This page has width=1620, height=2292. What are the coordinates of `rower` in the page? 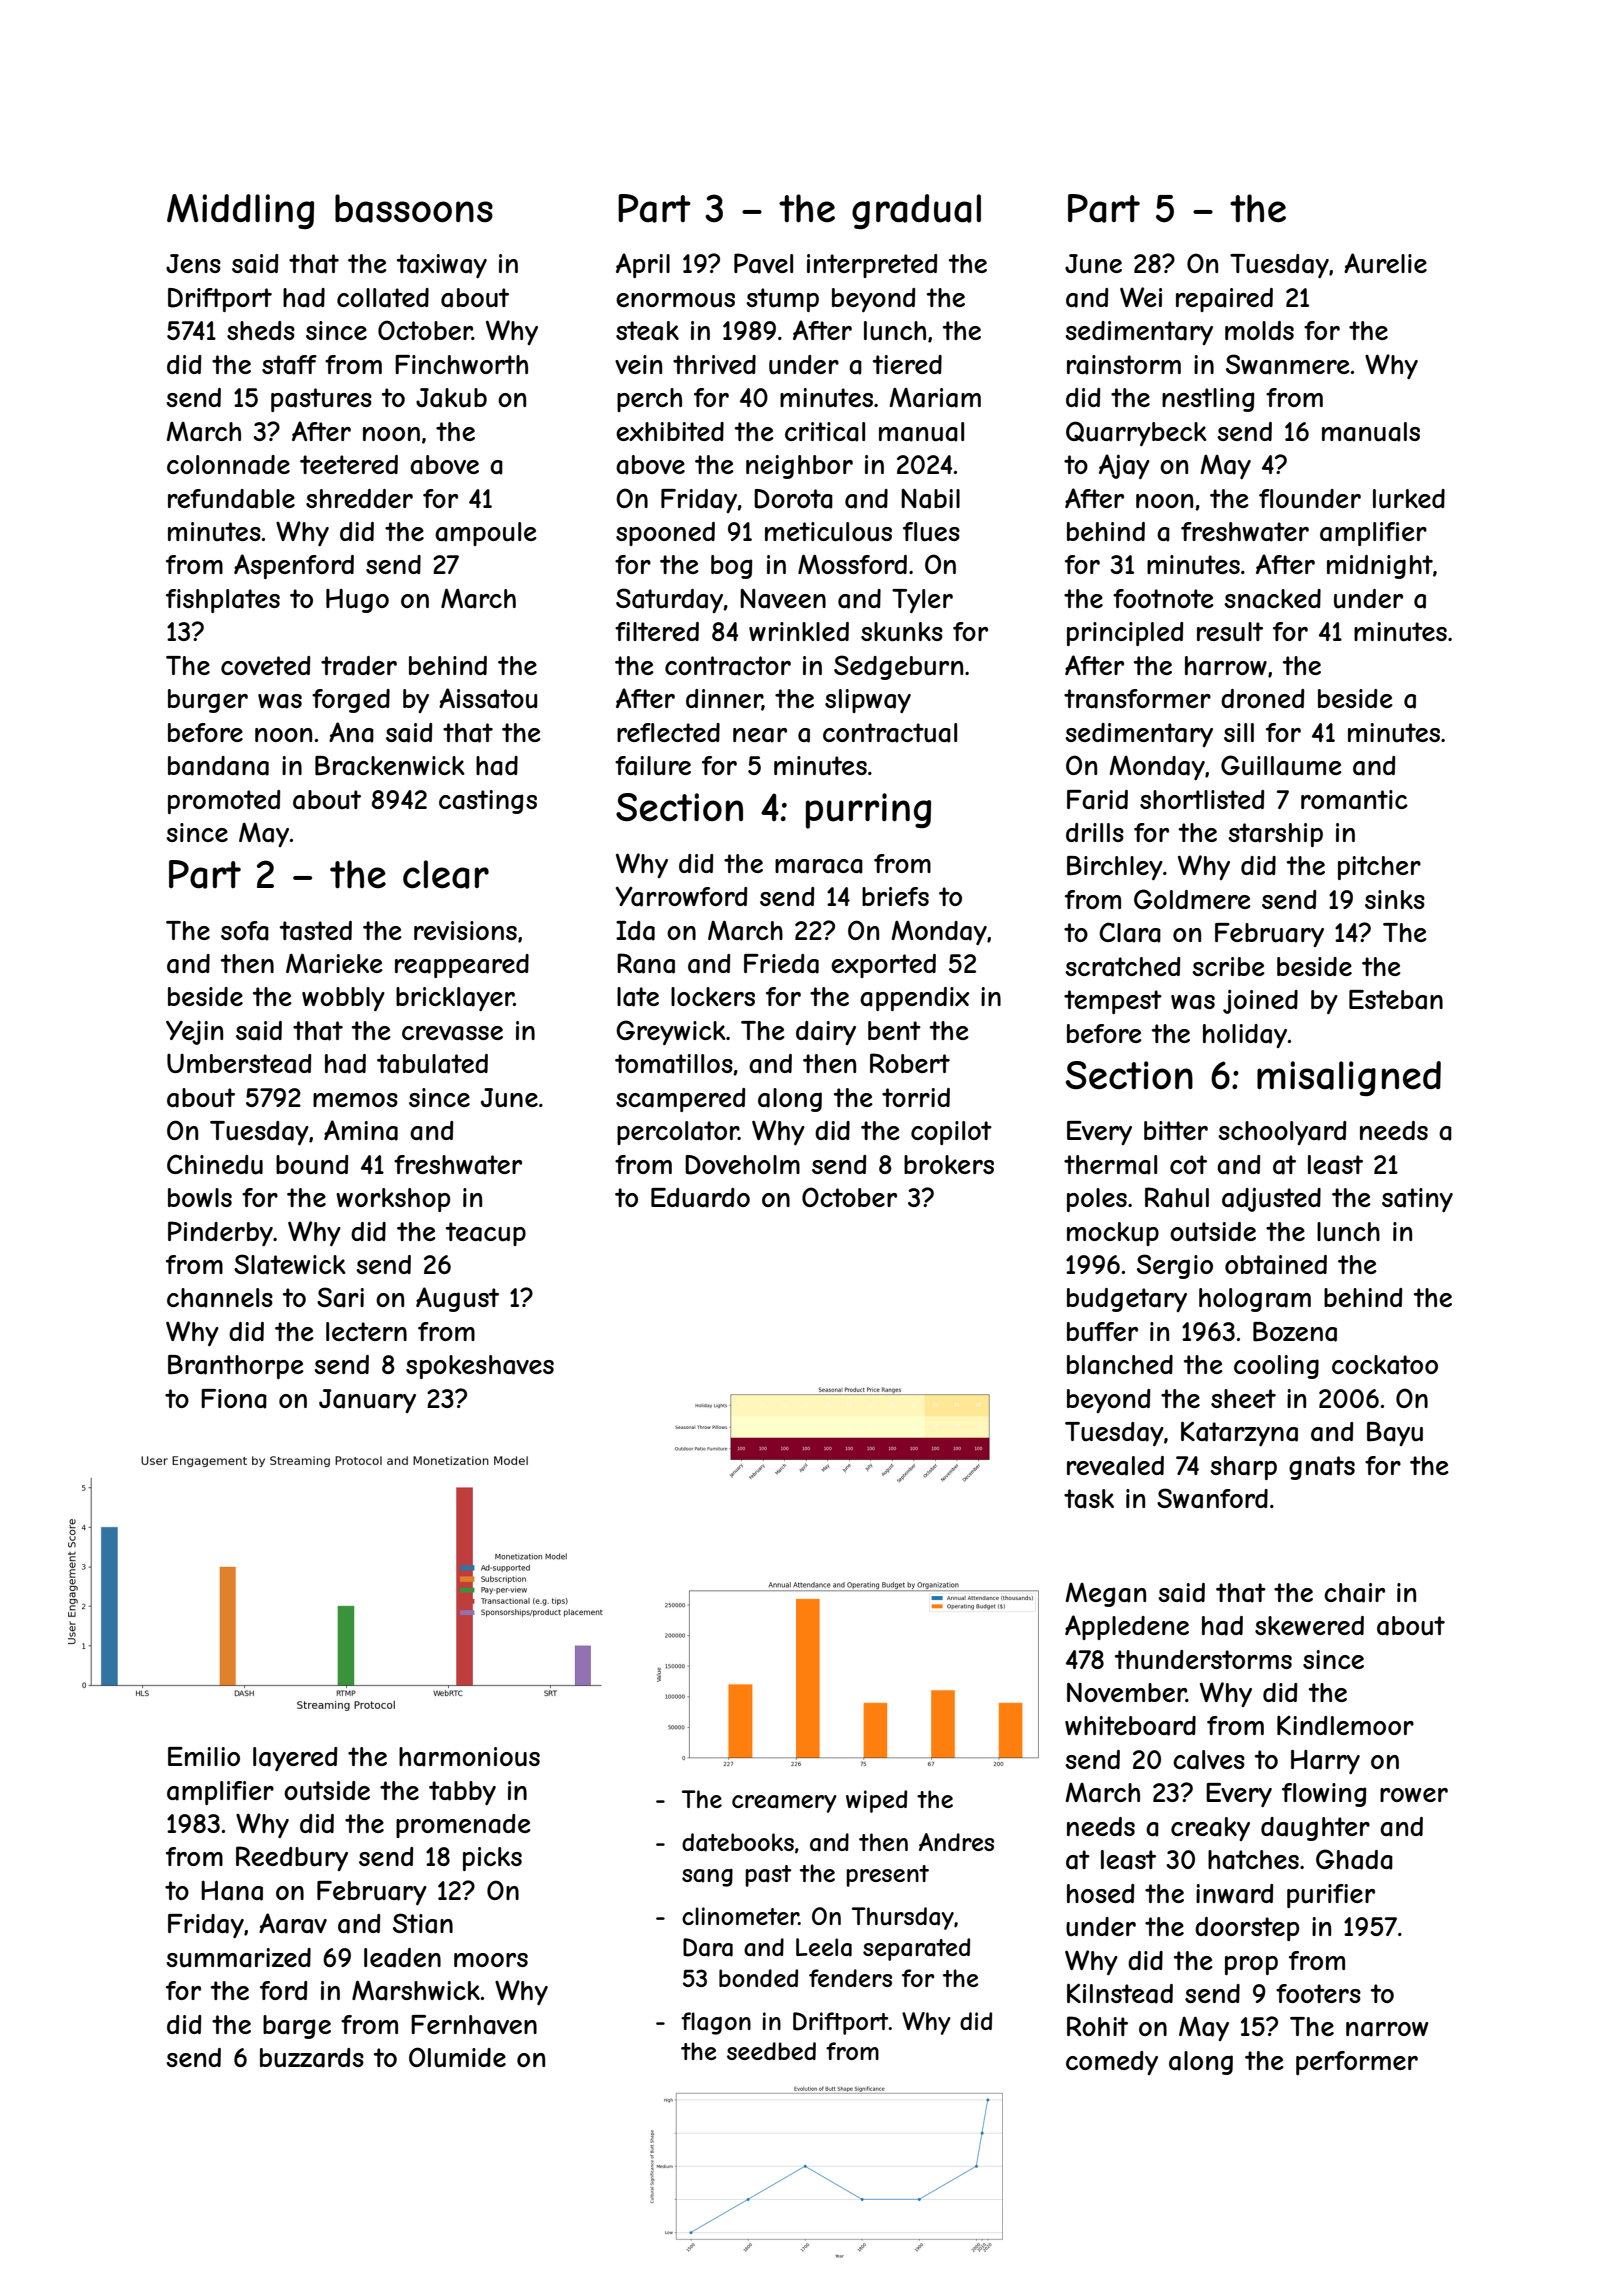 It's located at (1414, 1795).
